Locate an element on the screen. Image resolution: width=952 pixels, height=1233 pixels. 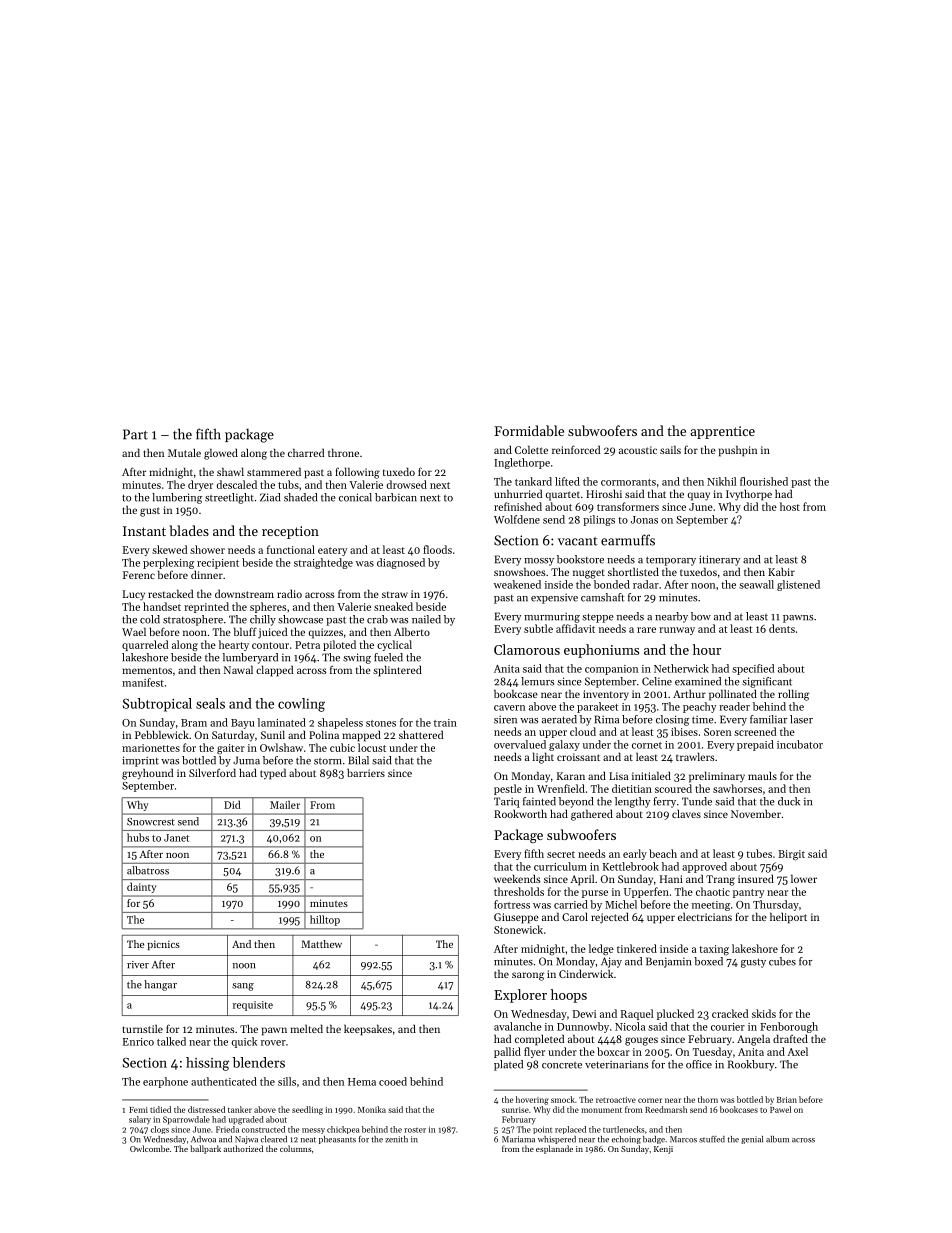
closing is located at coordinates (672, 720).
